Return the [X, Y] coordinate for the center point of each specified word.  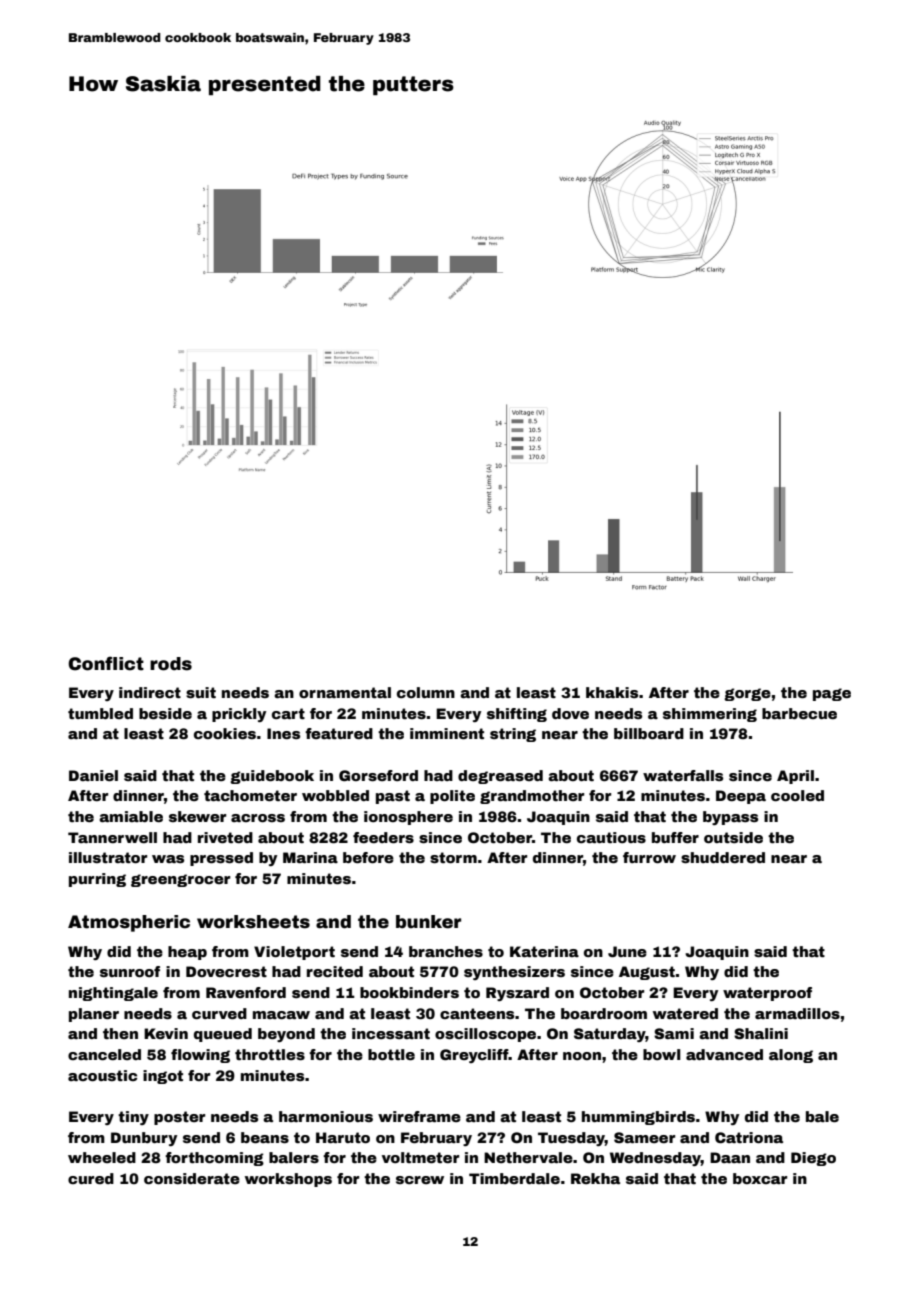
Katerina [544, 951]
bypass [730, 818]
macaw [281, 1015]
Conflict [106, 663]
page [832, 694]
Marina [310, 857]
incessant [391, 1033]
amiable [131, 816]
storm [453, 857]
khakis [612, 692]
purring [97, 880]
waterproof [767, 994]
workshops [288, 1180]
